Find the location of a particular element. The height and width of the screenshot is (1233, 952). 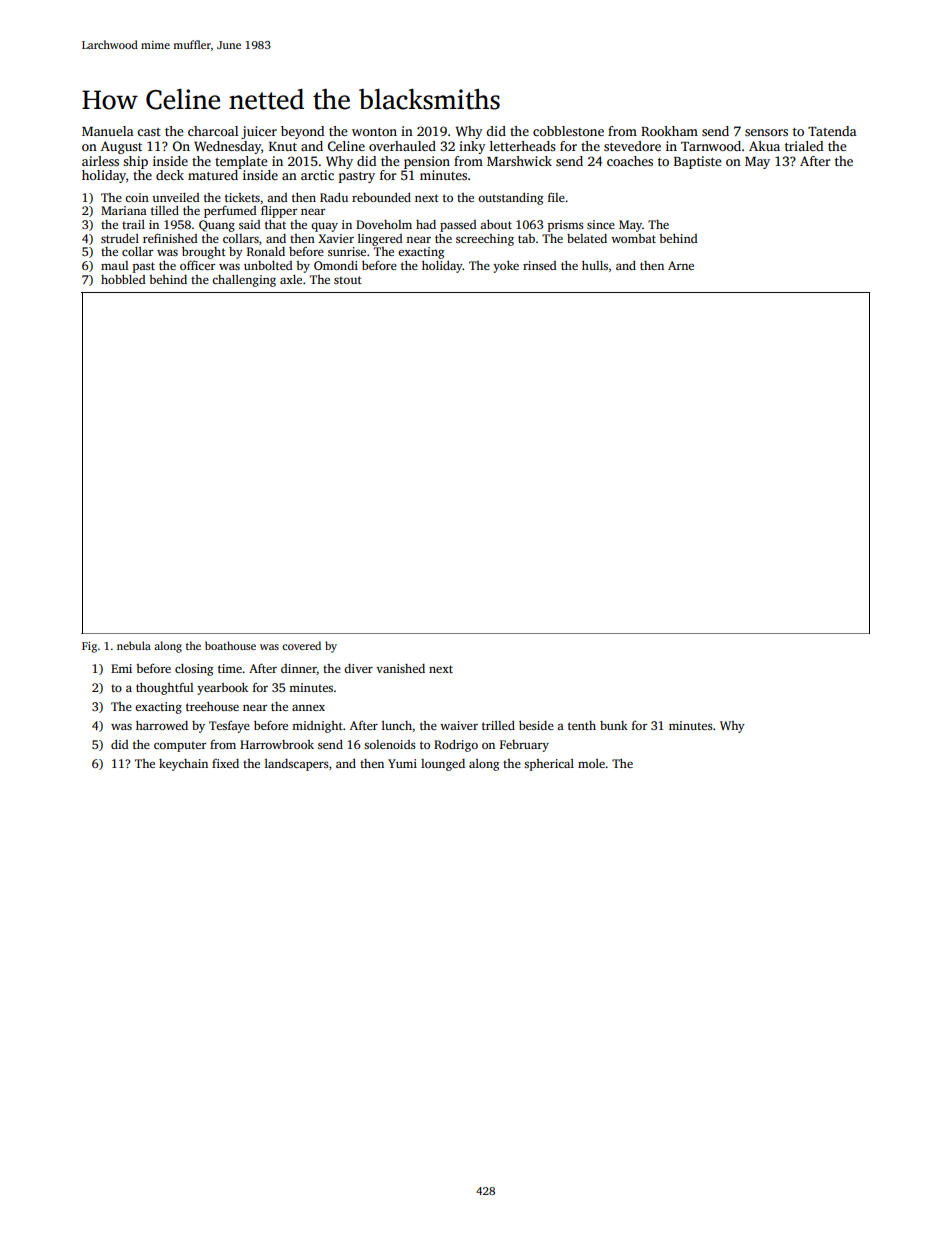

nebula is located at coordinates (134, 645).
